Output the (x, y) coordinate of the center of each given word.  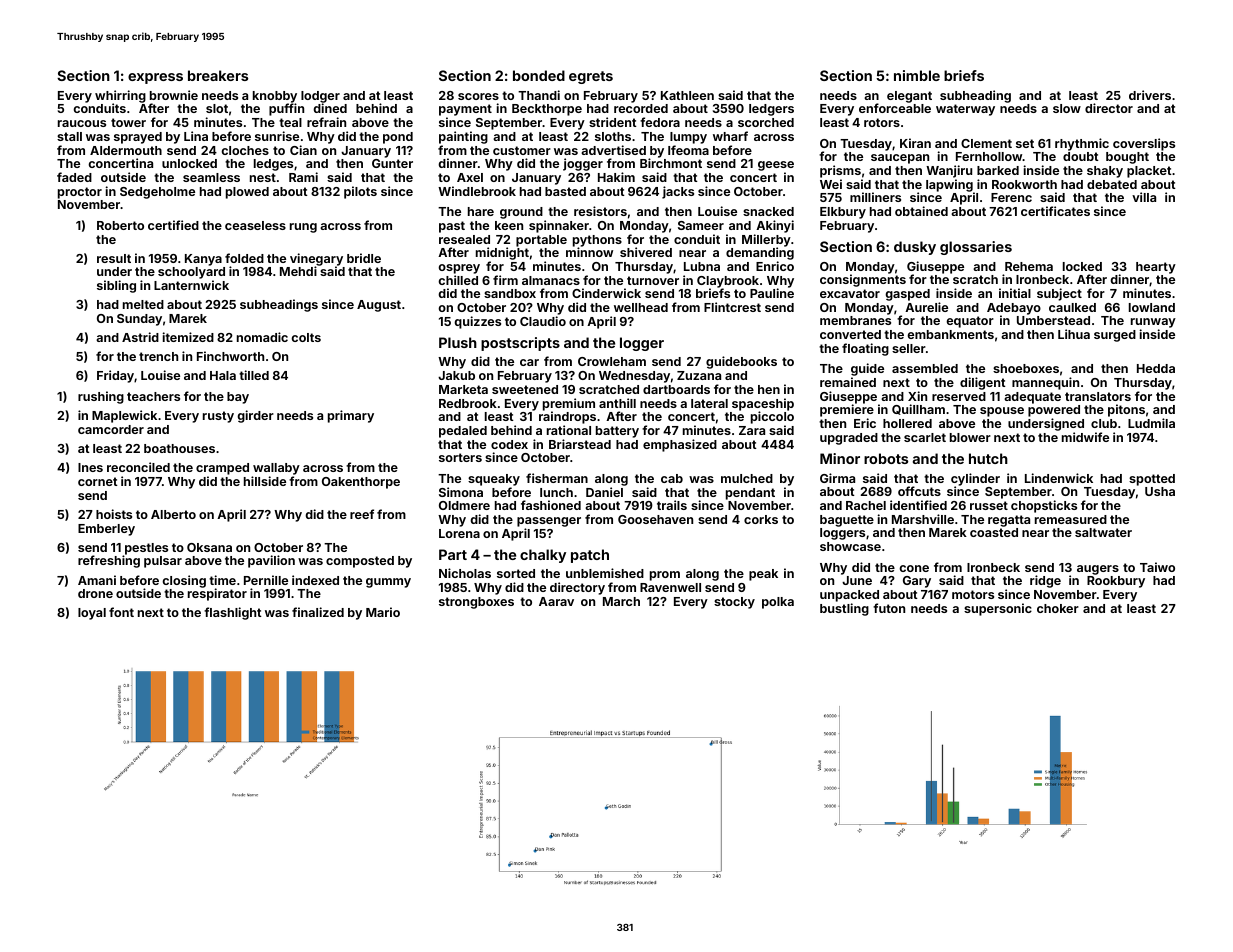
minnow (589, 252)
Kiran (915, 143)
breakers (218, 75)
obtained (921, 211)
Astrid (140, 337)
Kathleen (687, 95)
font (121, 612)
